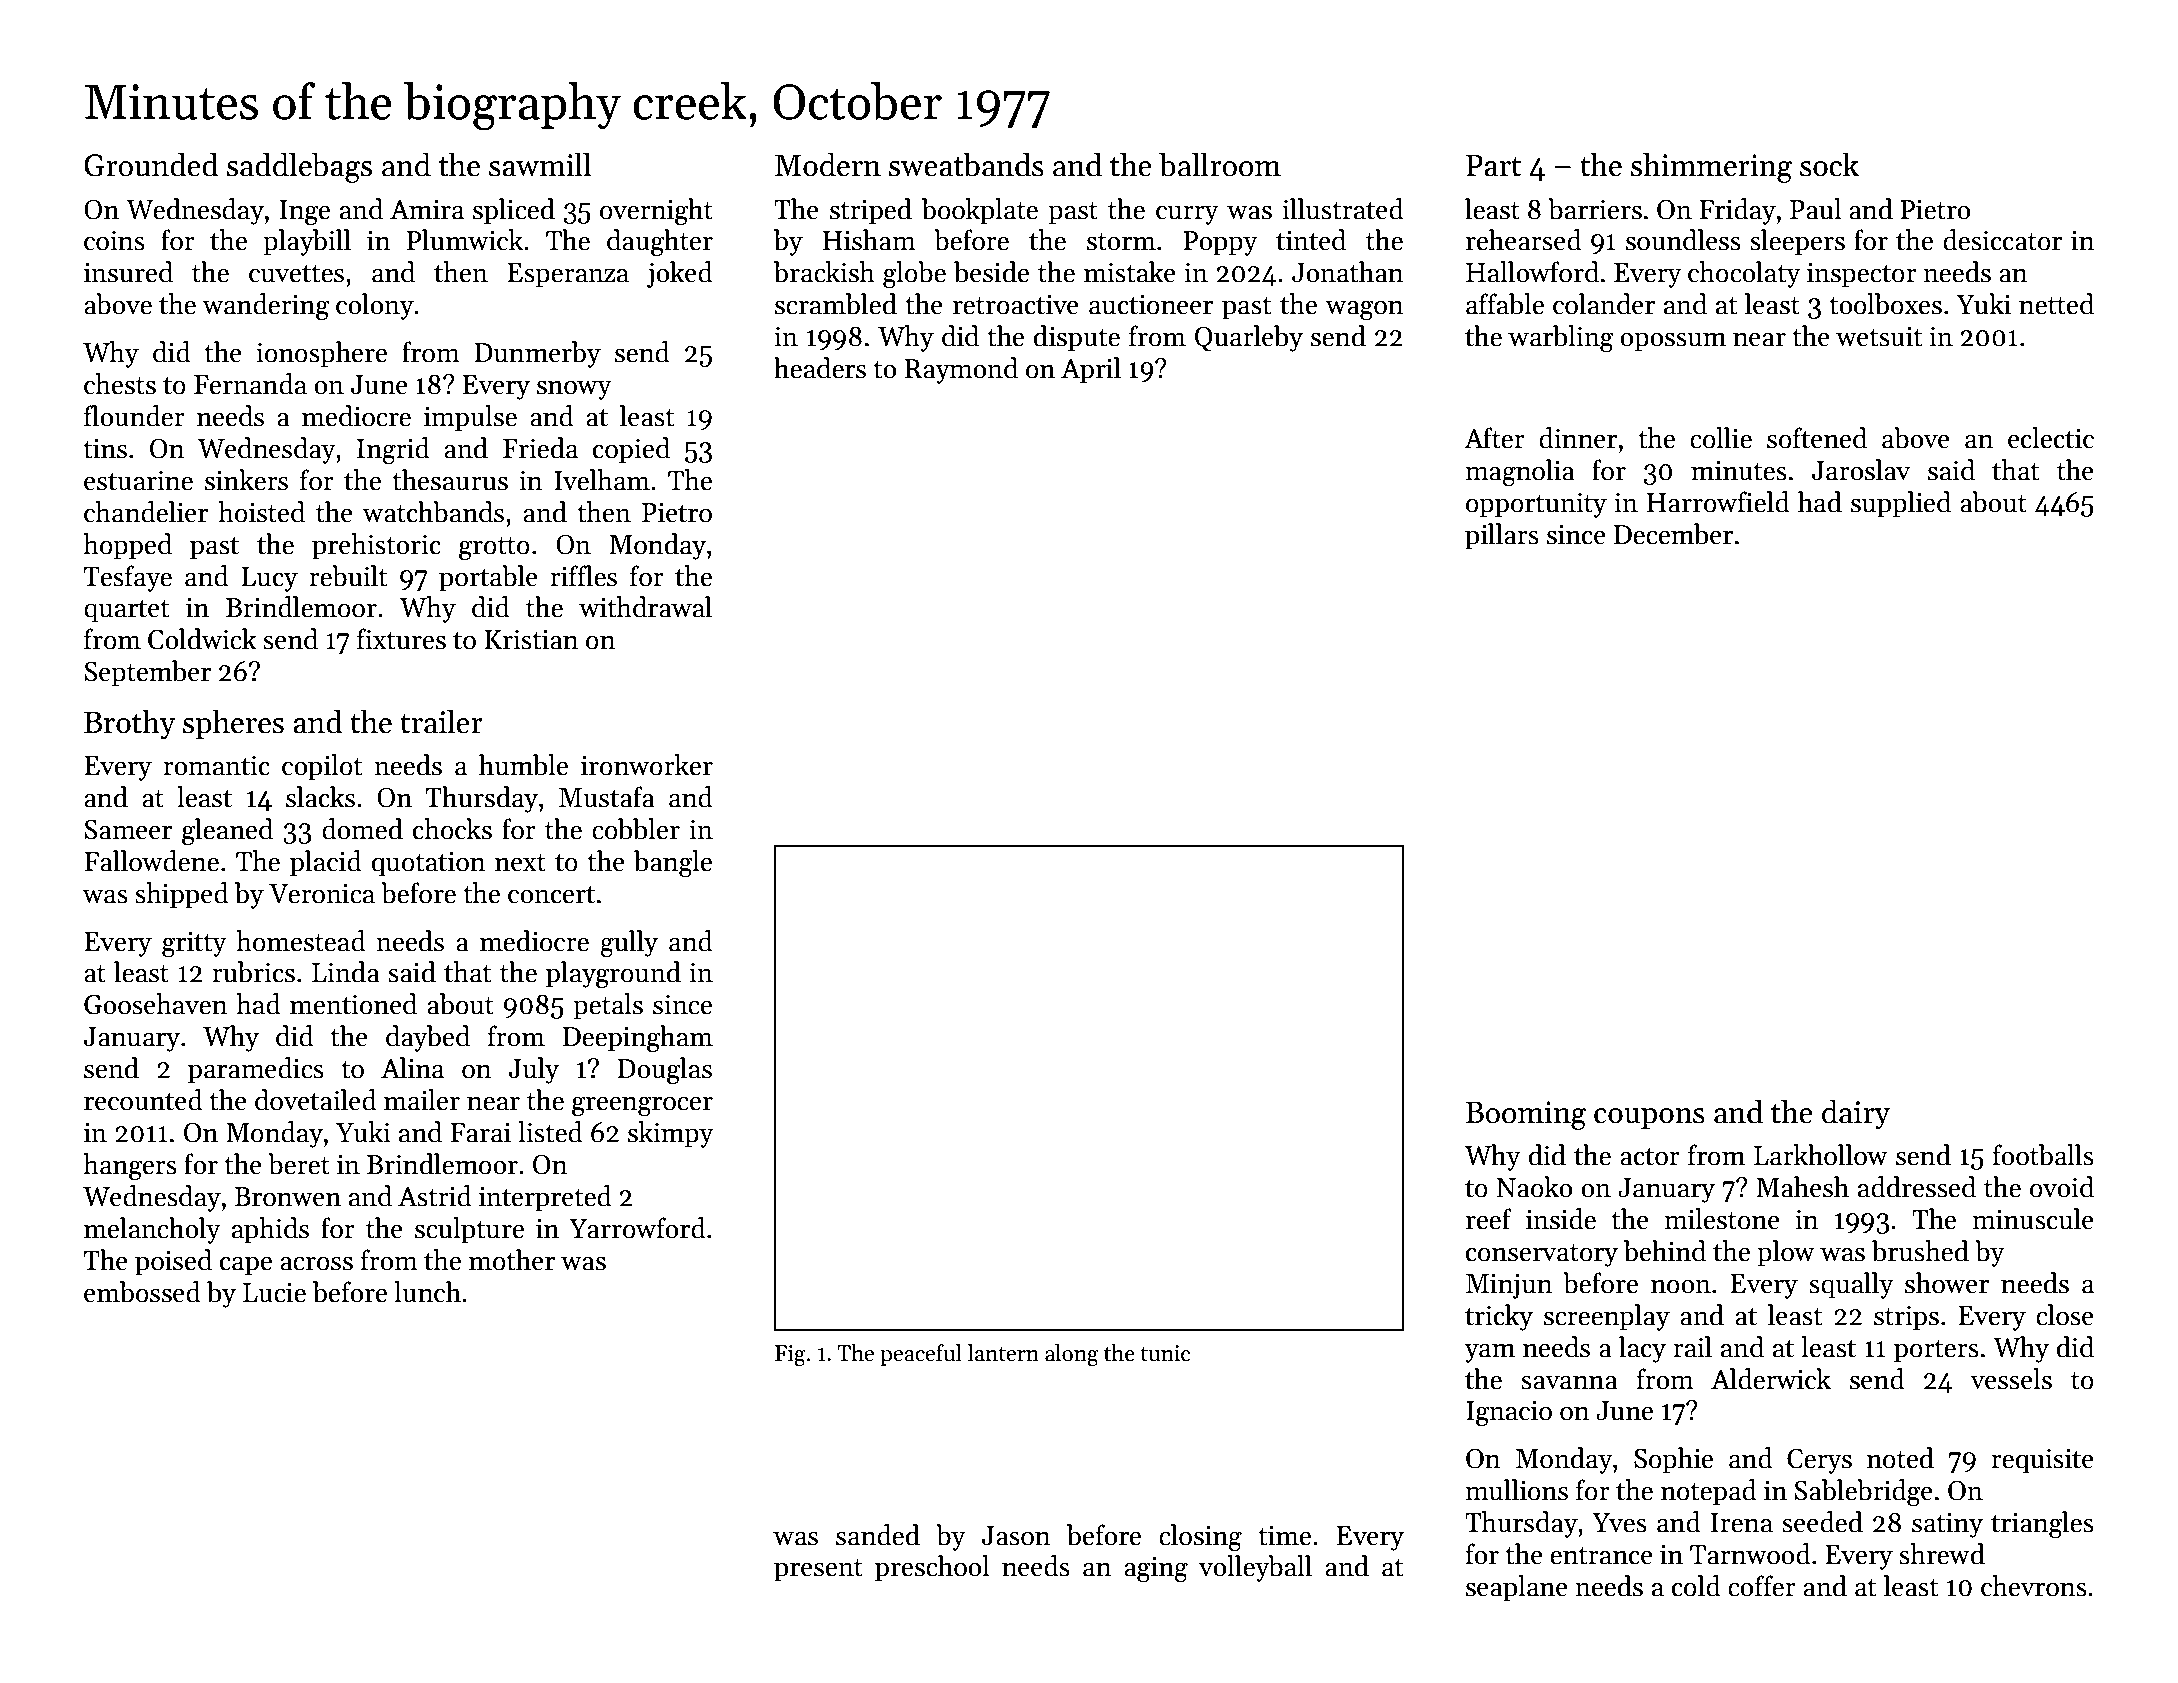  I want to click on volleyball, so click(1255, 1568).
